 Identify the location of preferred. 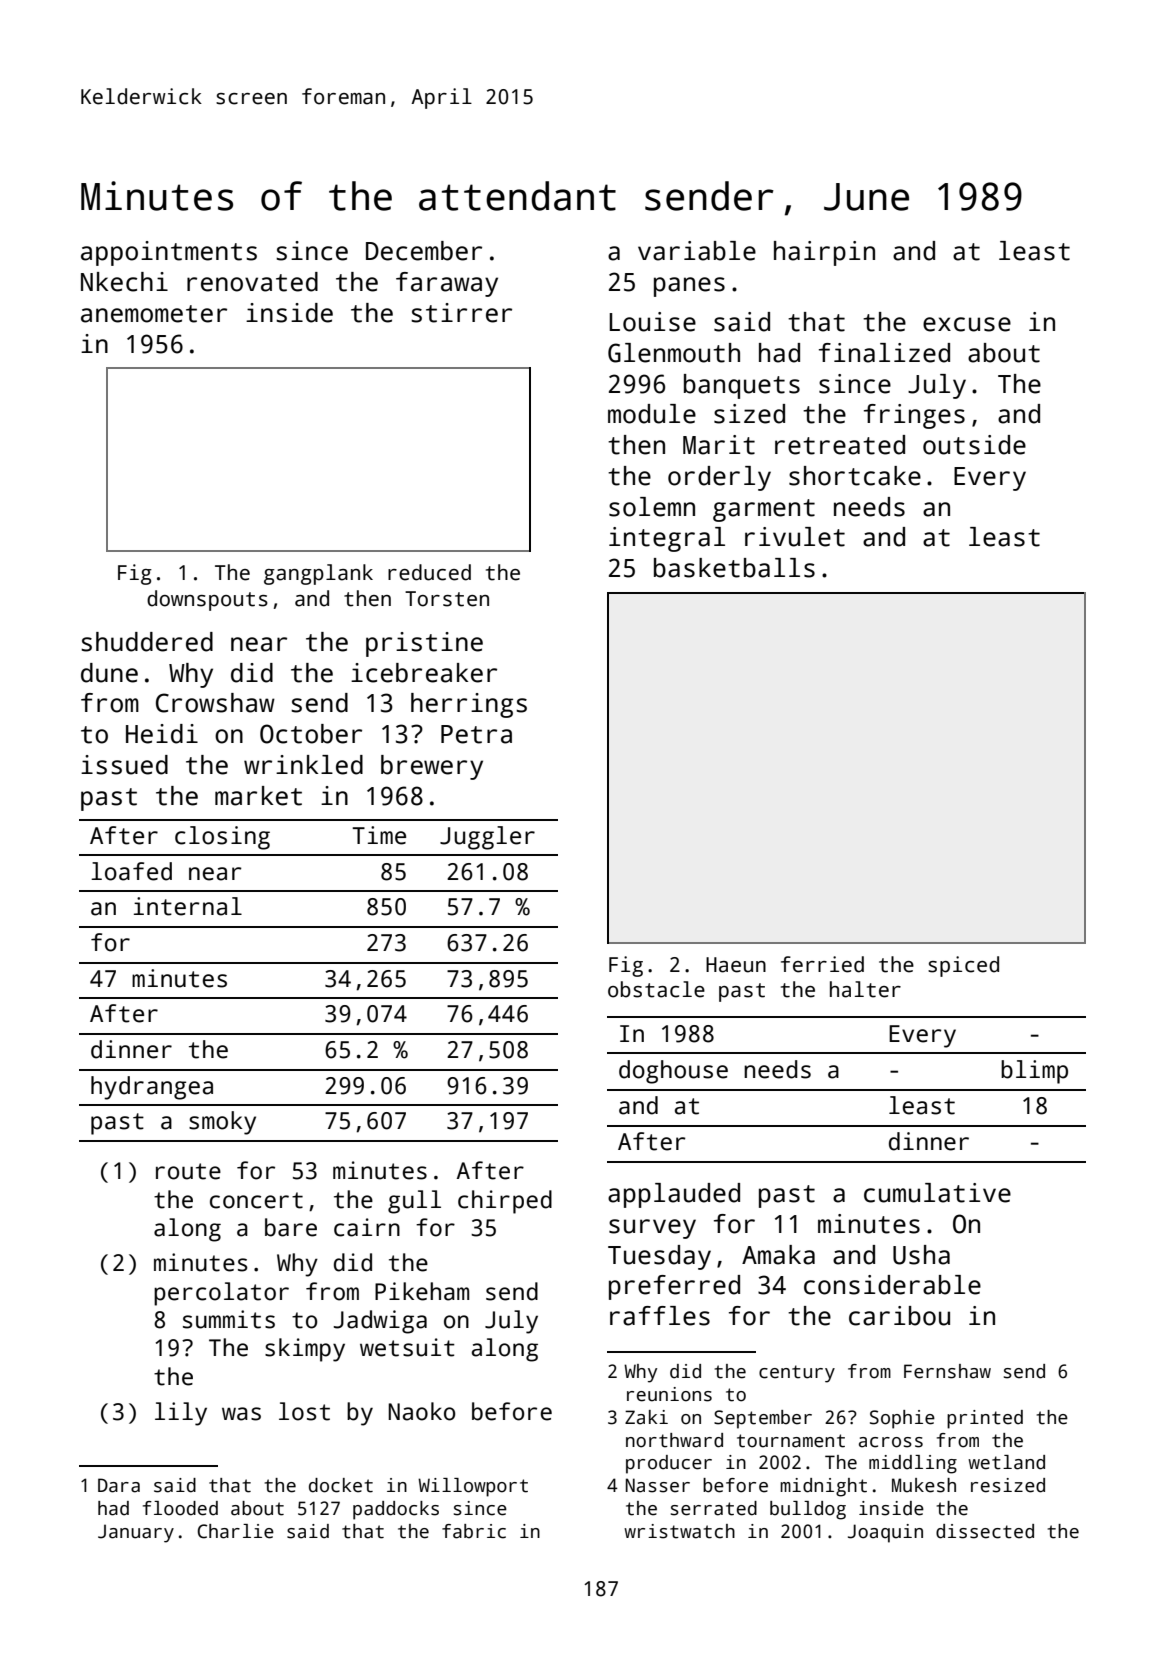
(674, 1287).
